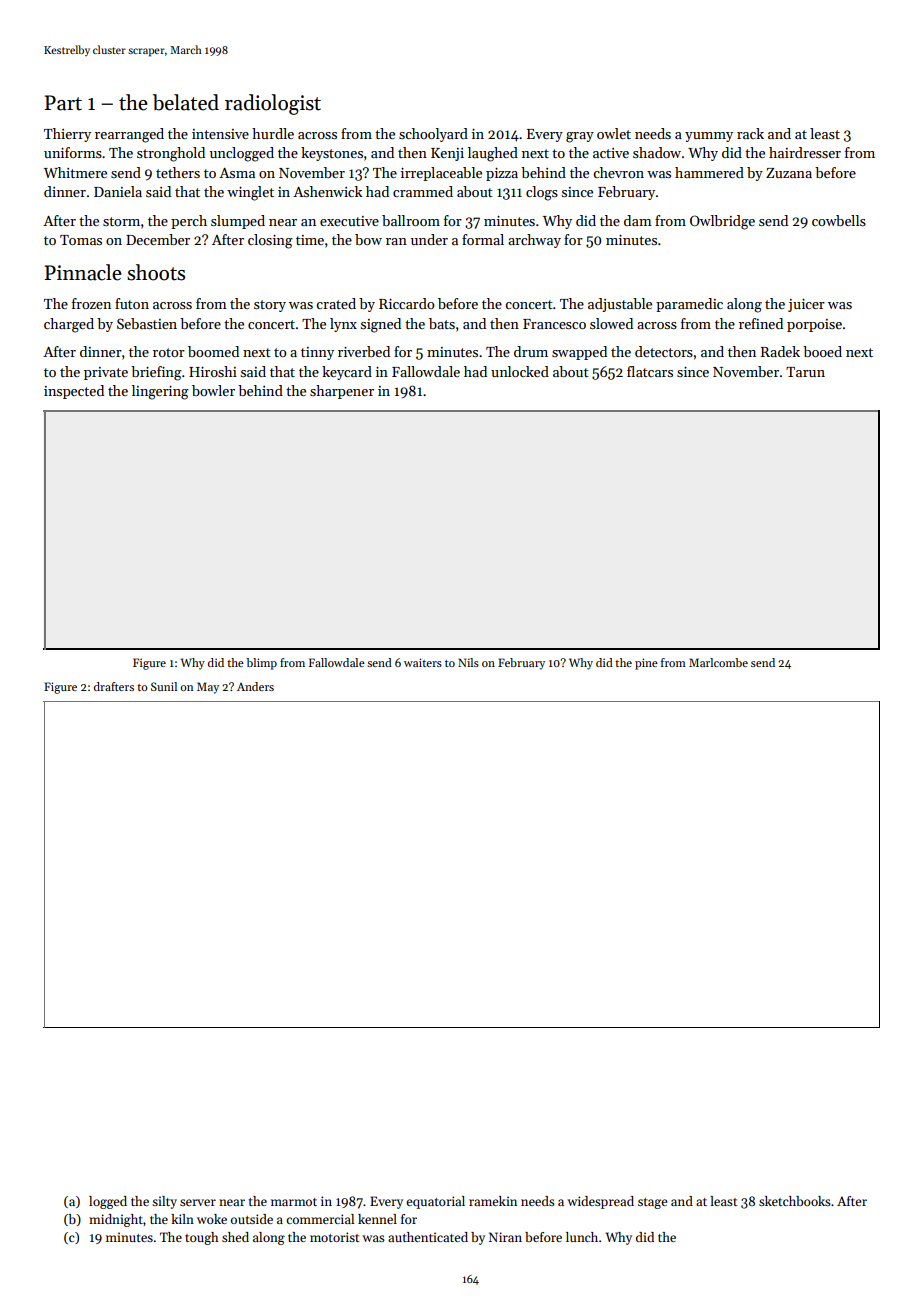  Describe the element at coordinates (468, 662) in the screenshot. I see `Nils` at that location.
